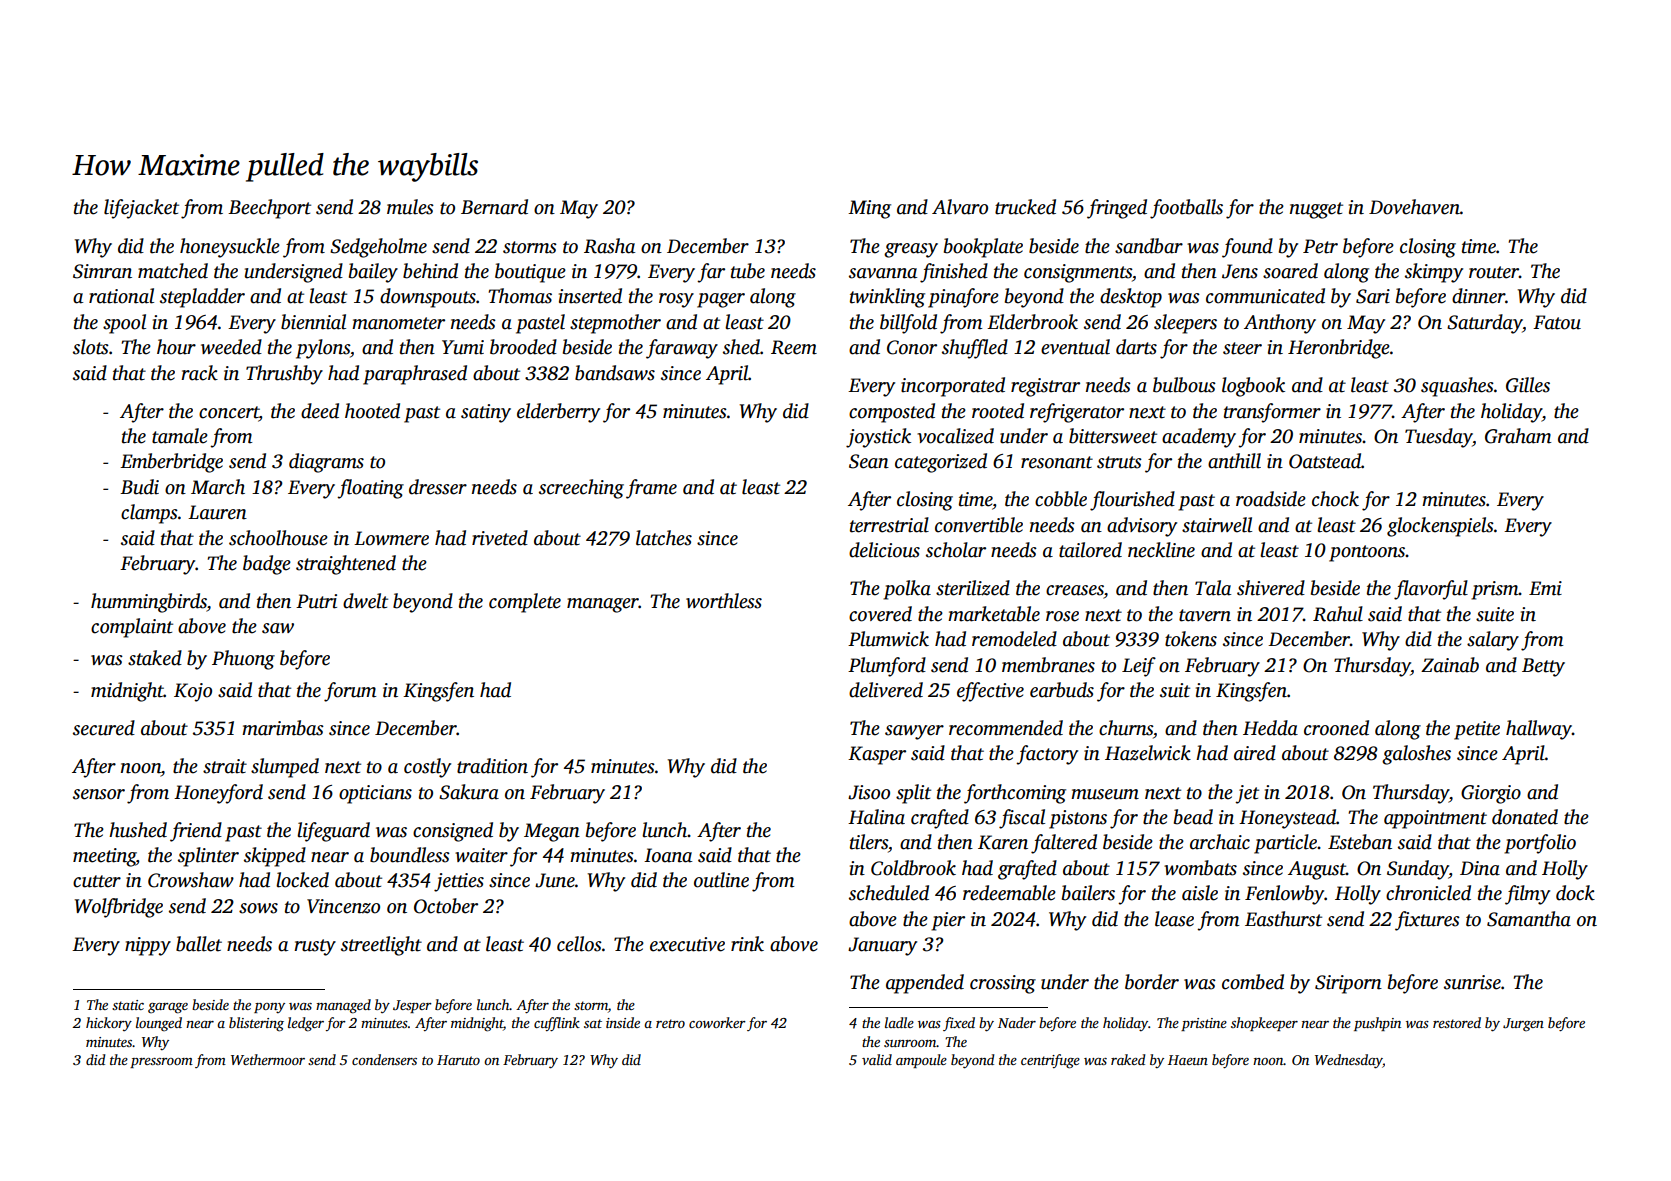 The width and height of the screenshot is (1671, 1181). Describe the element at coordinates (373, 273) in the screenshot. I see `bailey` at that location.
